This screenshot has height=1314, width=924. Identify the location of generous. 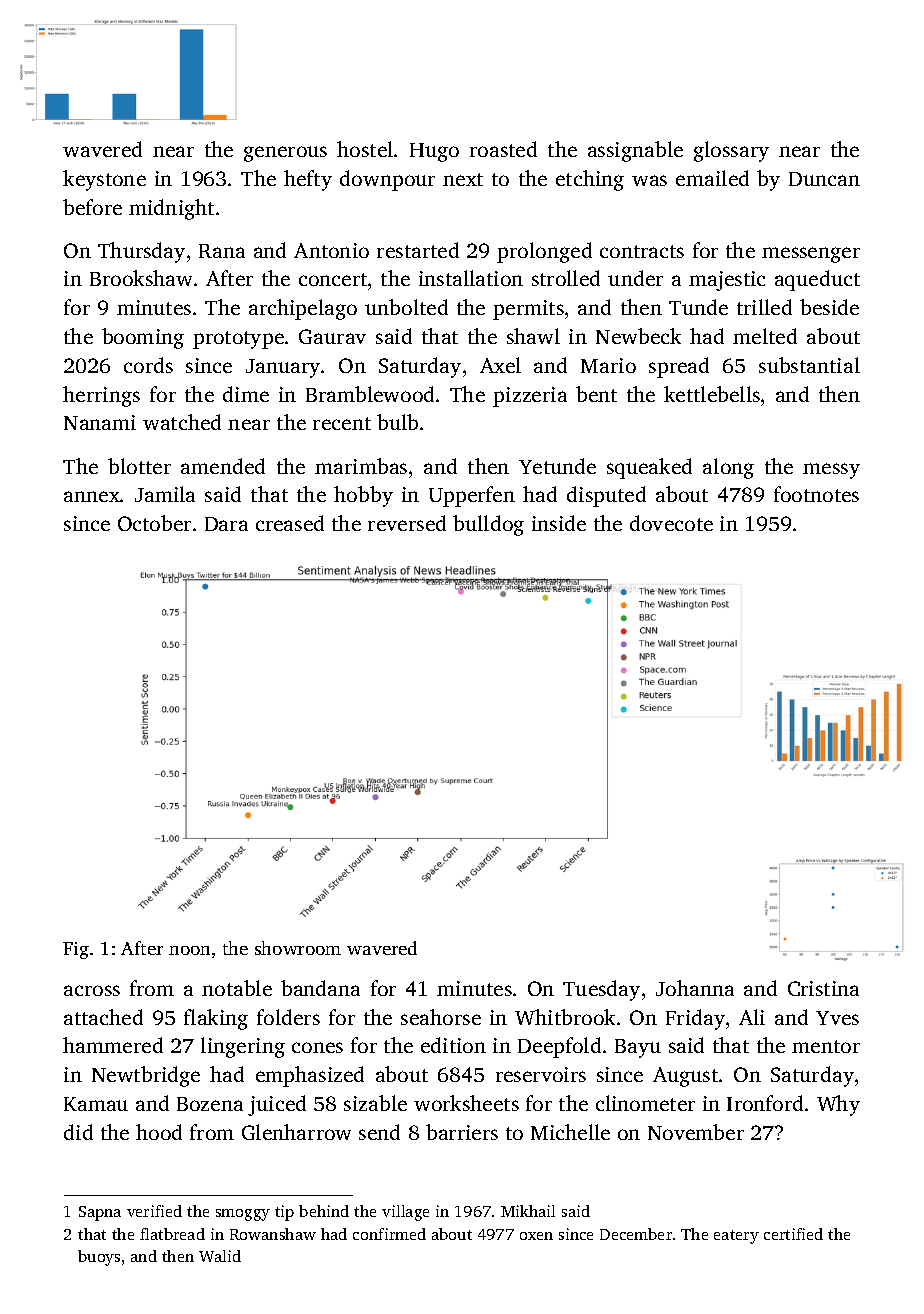
(285, 154).
